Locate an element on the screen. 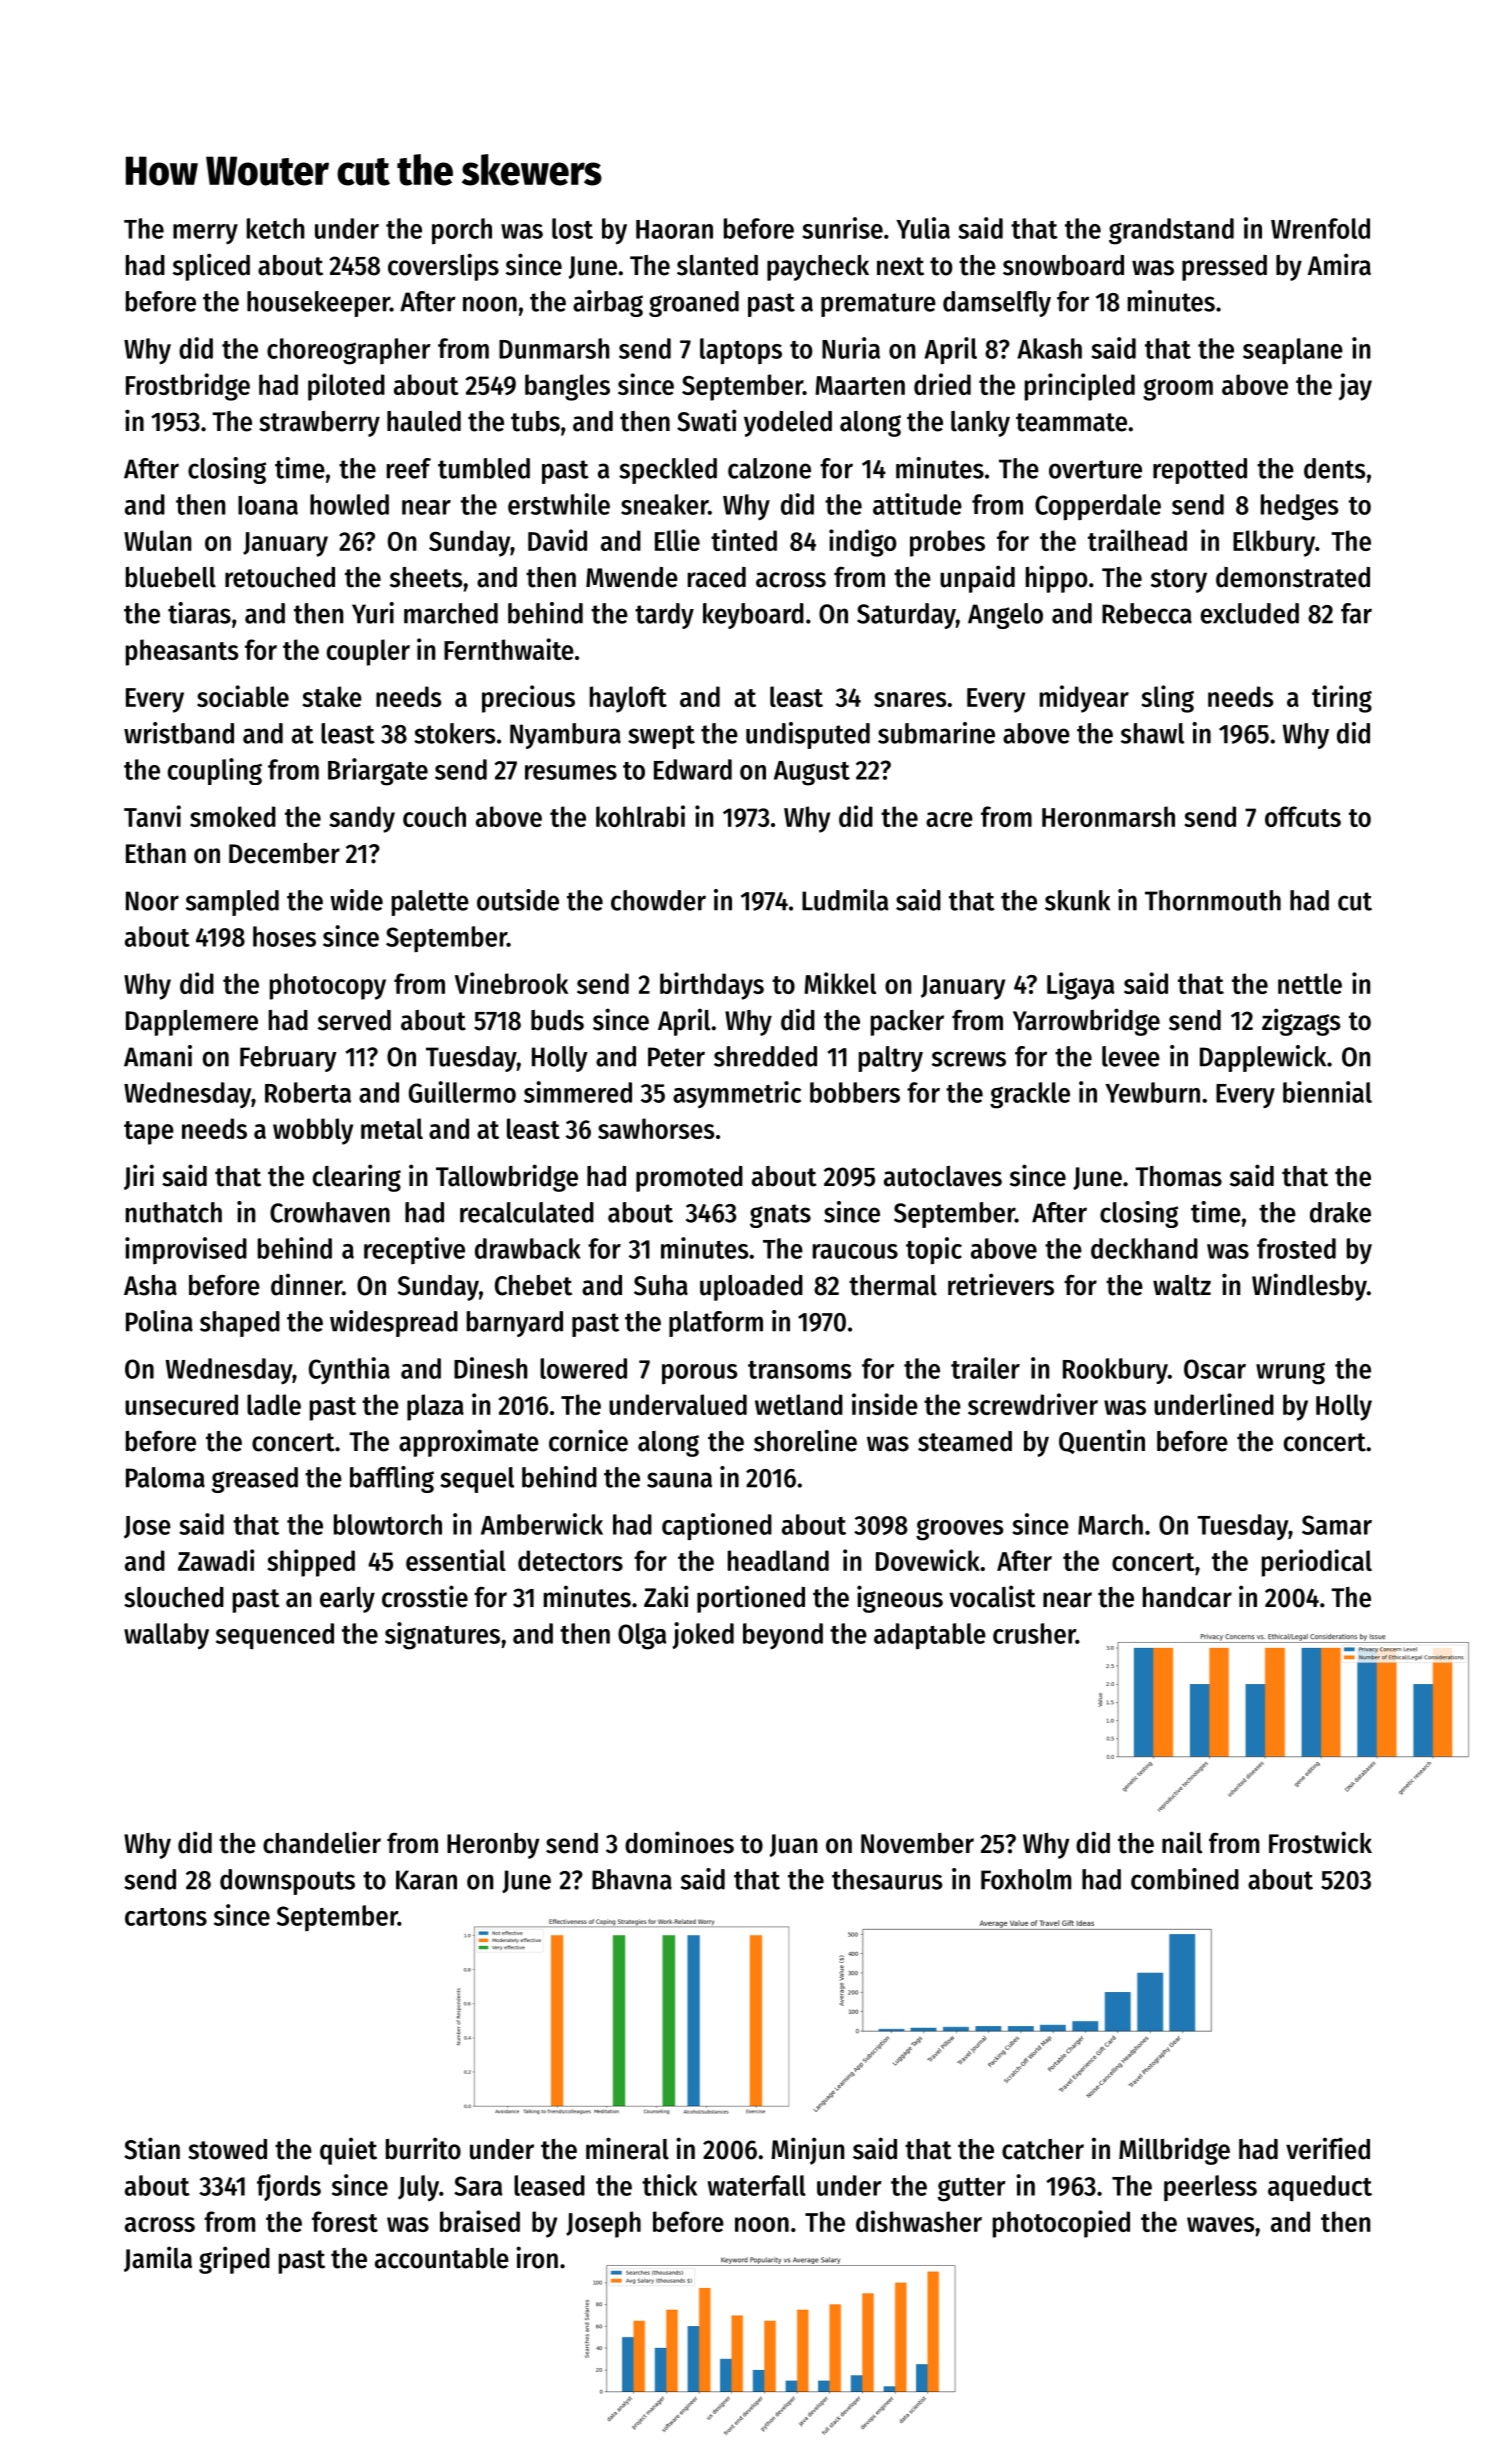 The image size is (1496, 2464). periodical is located at coordinates (1317, 1563).
